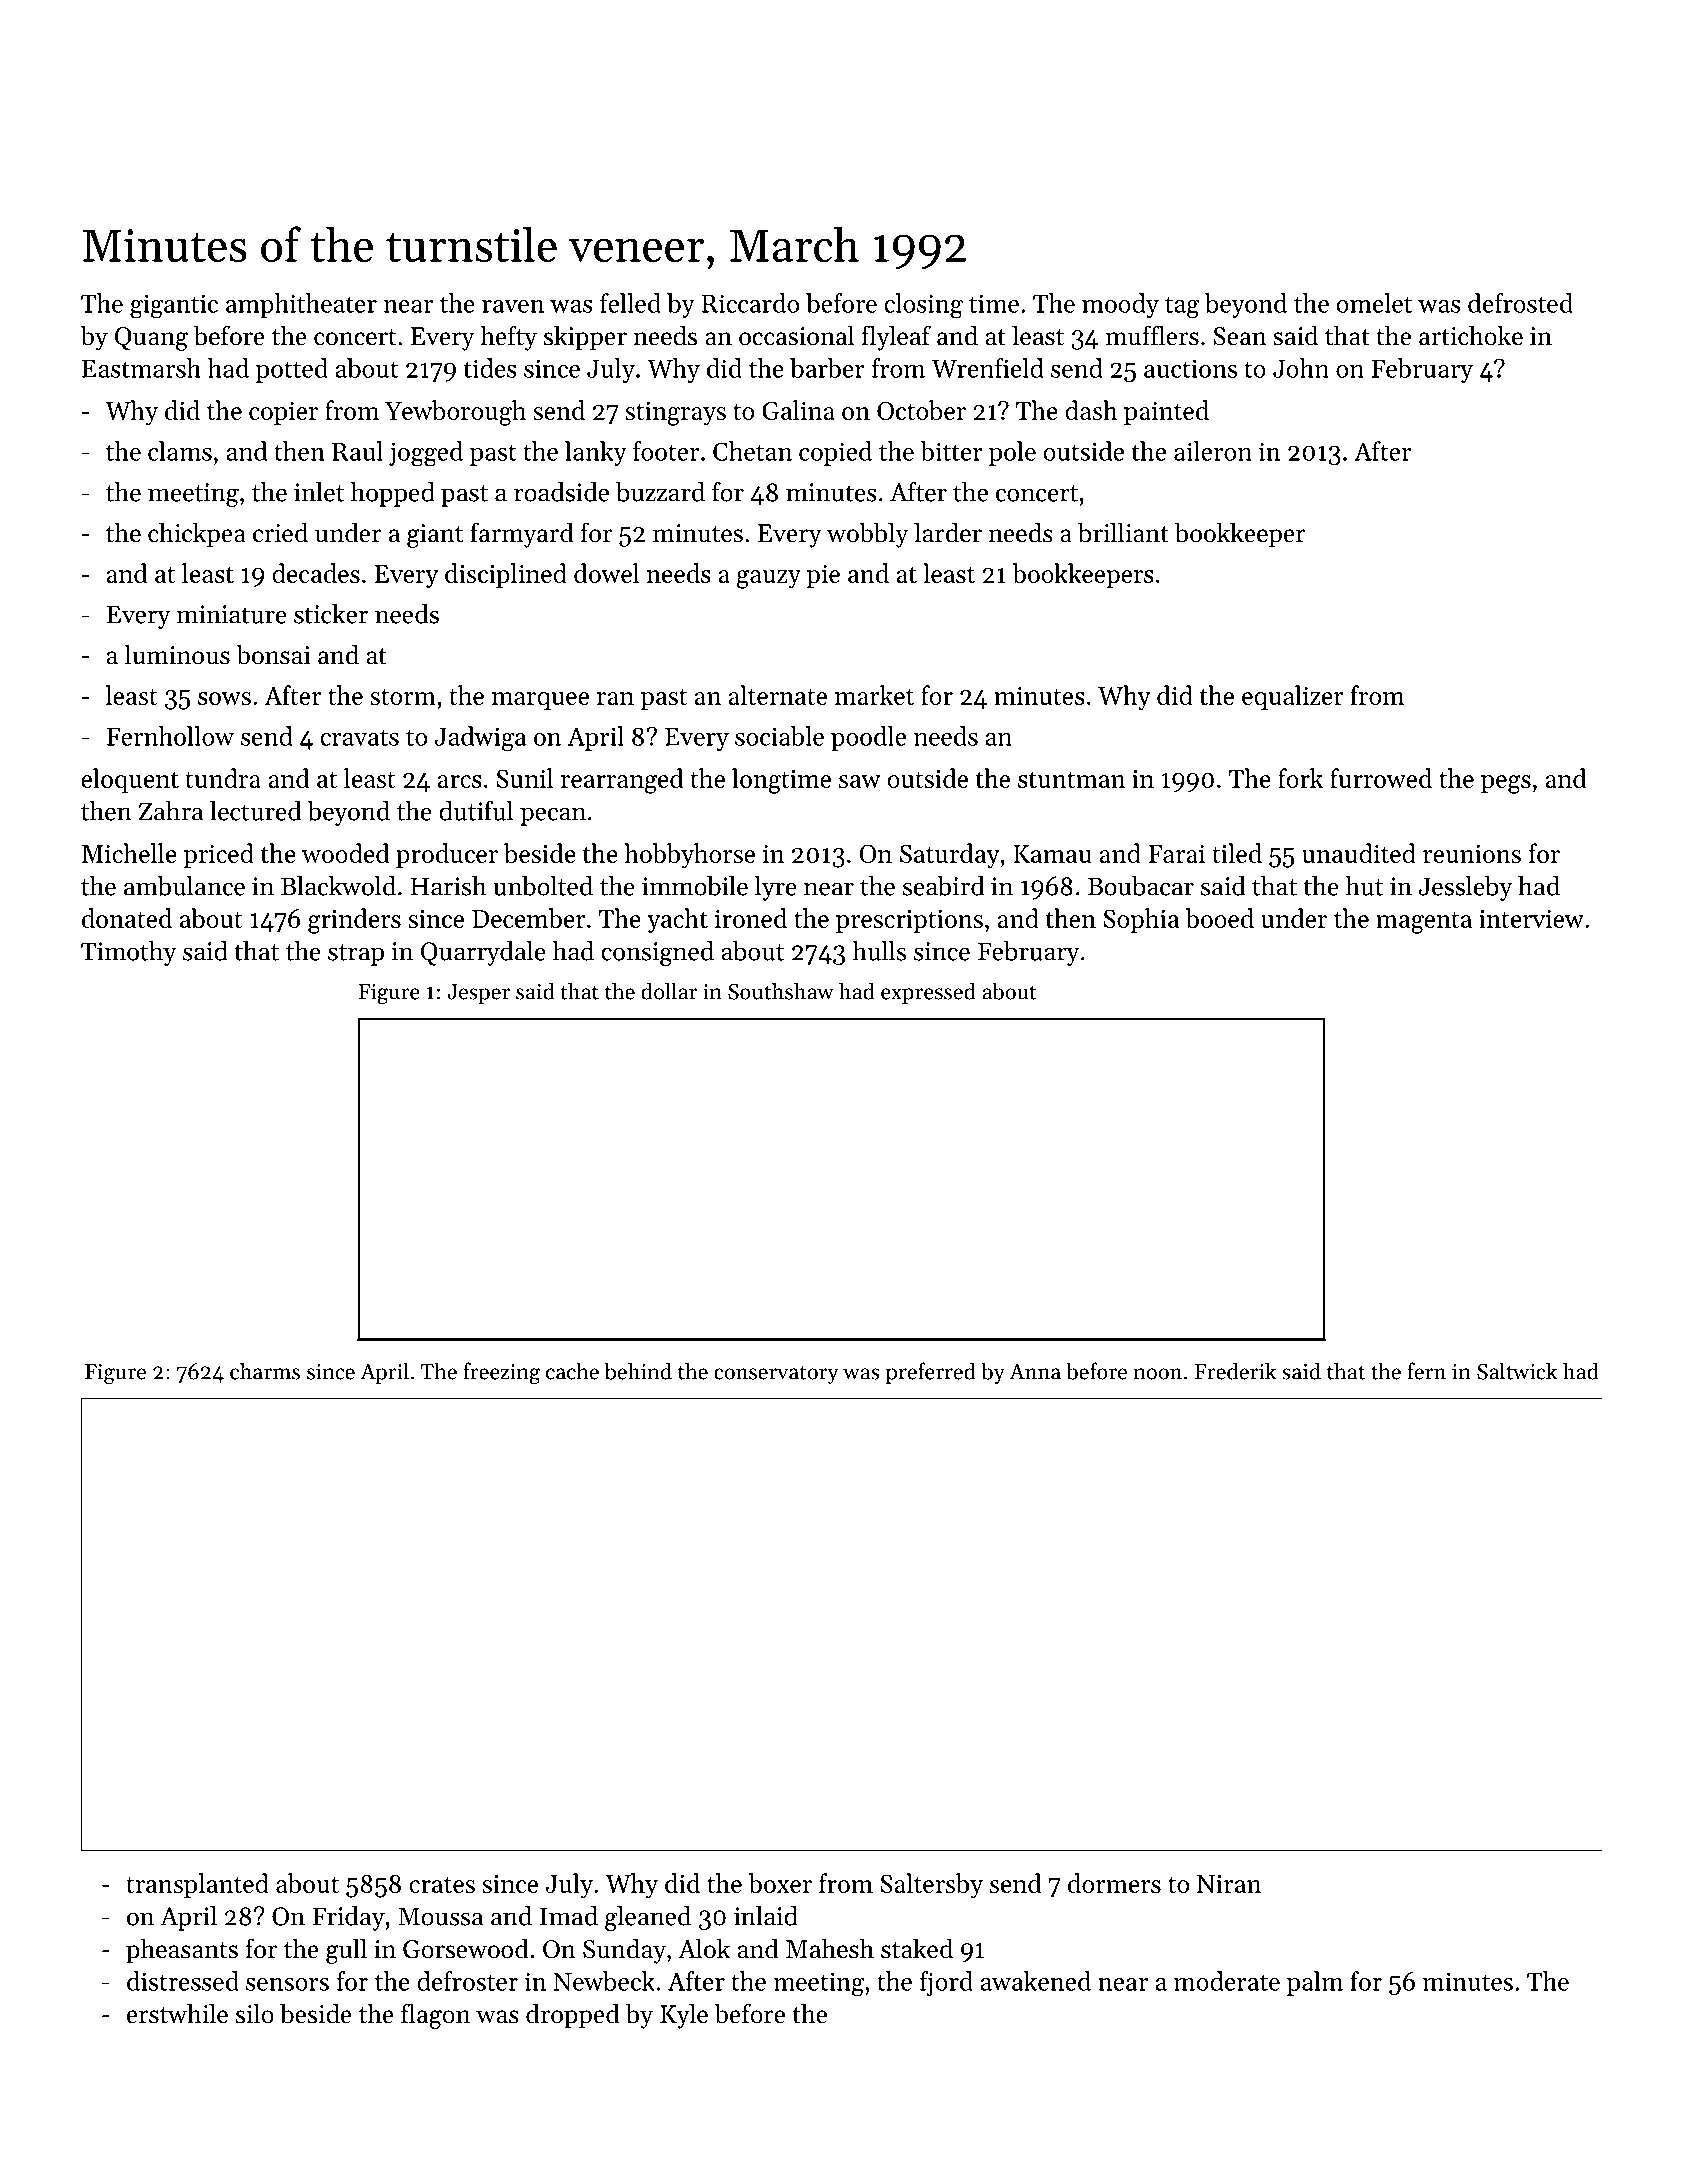 Image resolution: width=1683 pixels, height=2178 pixels. Describe the element at coordinates (265, 1371) in the screenshot. I see `charms` at that location.
